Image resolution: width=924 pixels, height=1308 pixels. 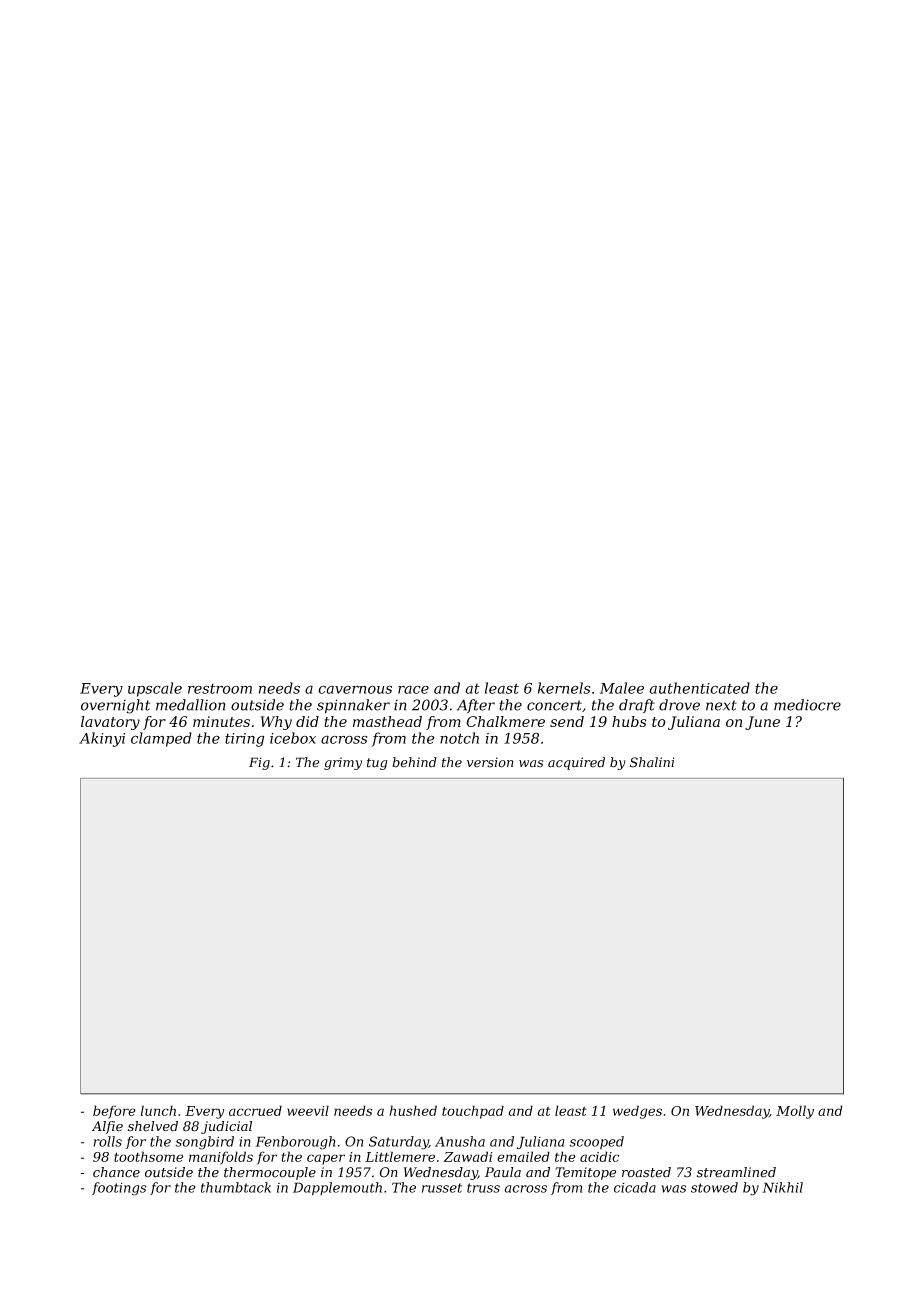 What do you see at coordinates (259, 763) in the page?
I see `Fig` at bounding box center [259, 763].
